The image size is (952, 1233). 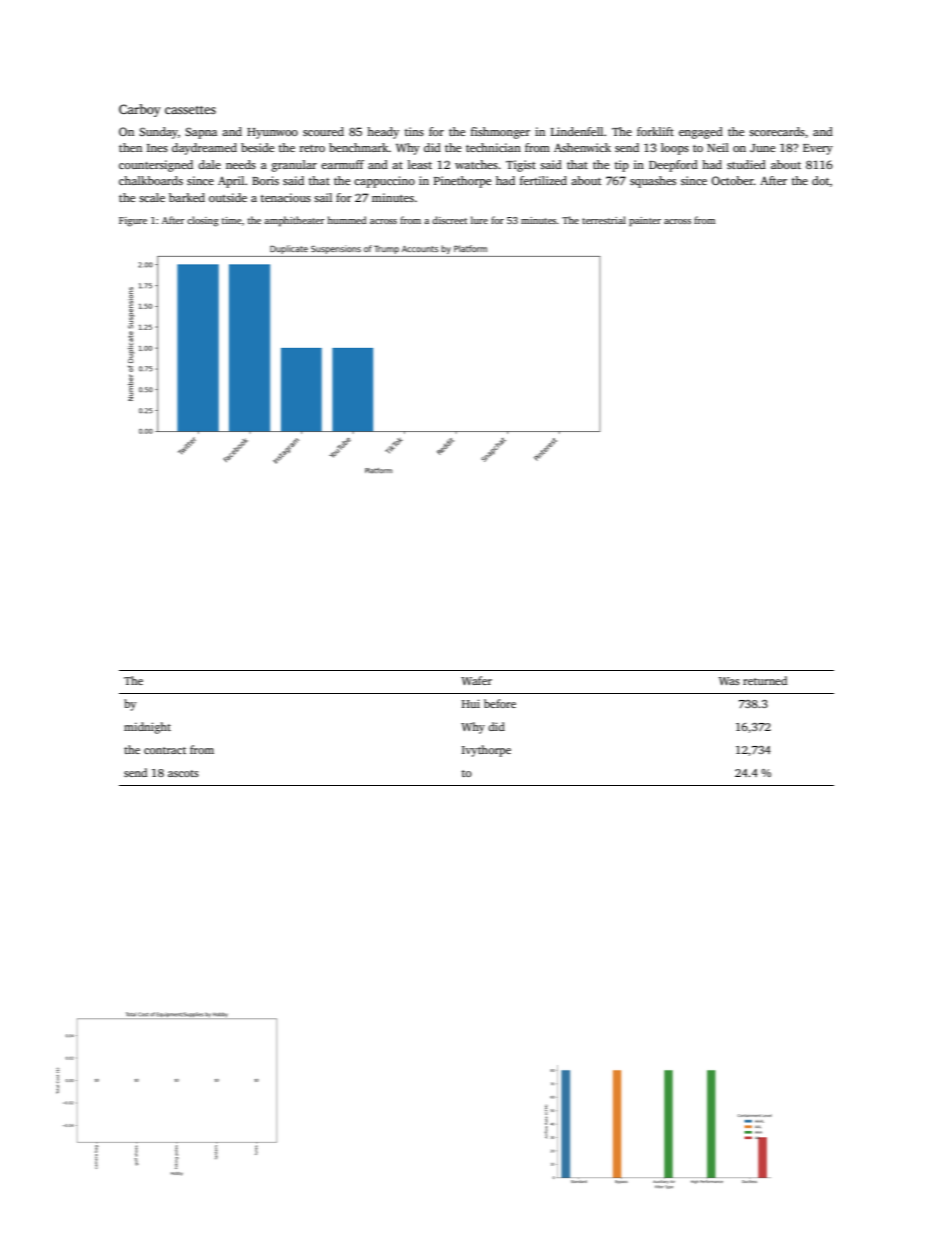 What do you see at coordinates (147, 728) in the page?
I see `midnight` at bounding box center [147, 728].
